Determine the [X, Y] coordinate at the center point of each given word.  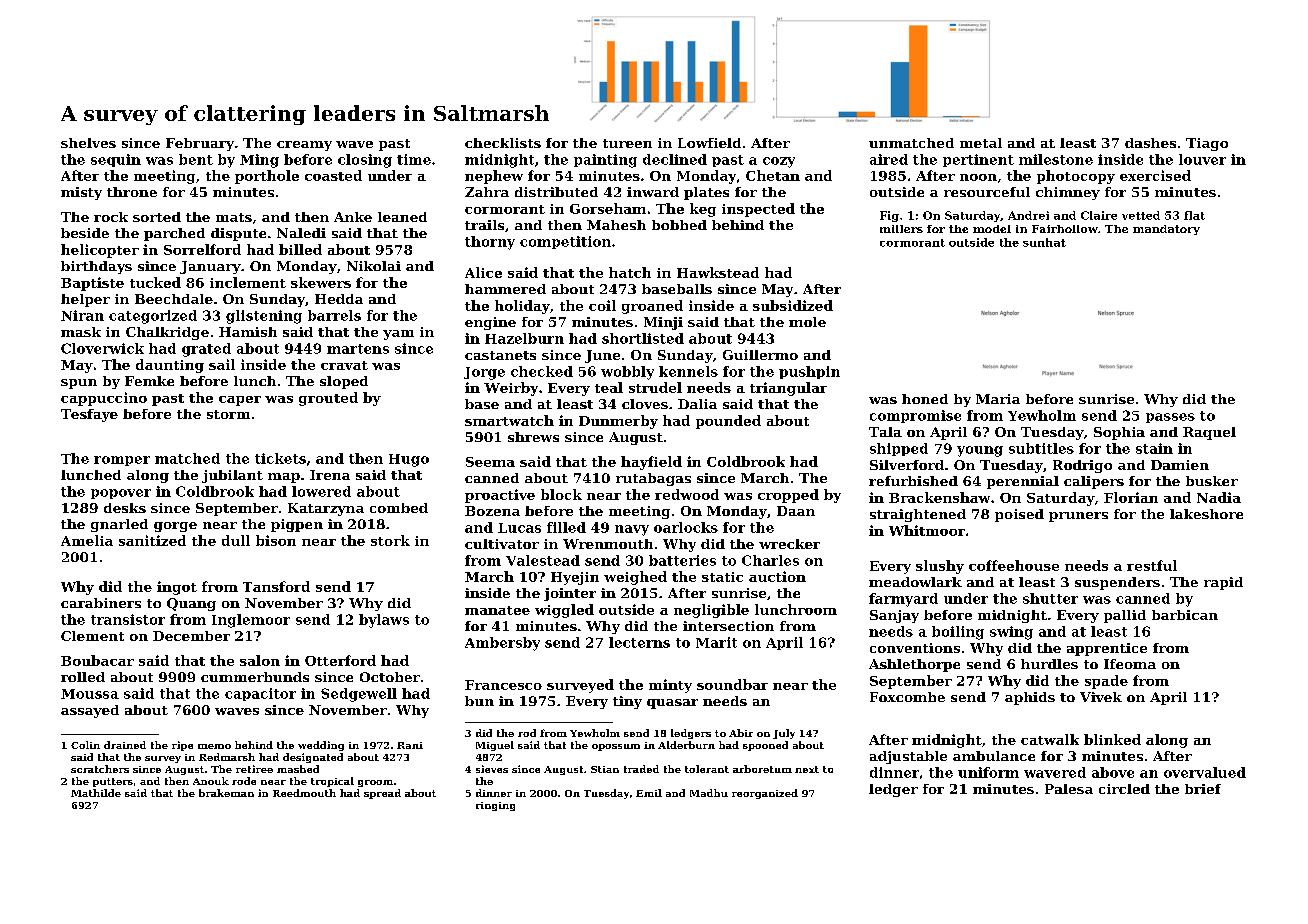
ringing [495, 806]
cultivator [502, 544]
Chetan [773, 175]
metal [981, 143]
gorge [175, 527]
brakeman [226, 793]
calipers [1094, 482]
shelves [88, 143]
